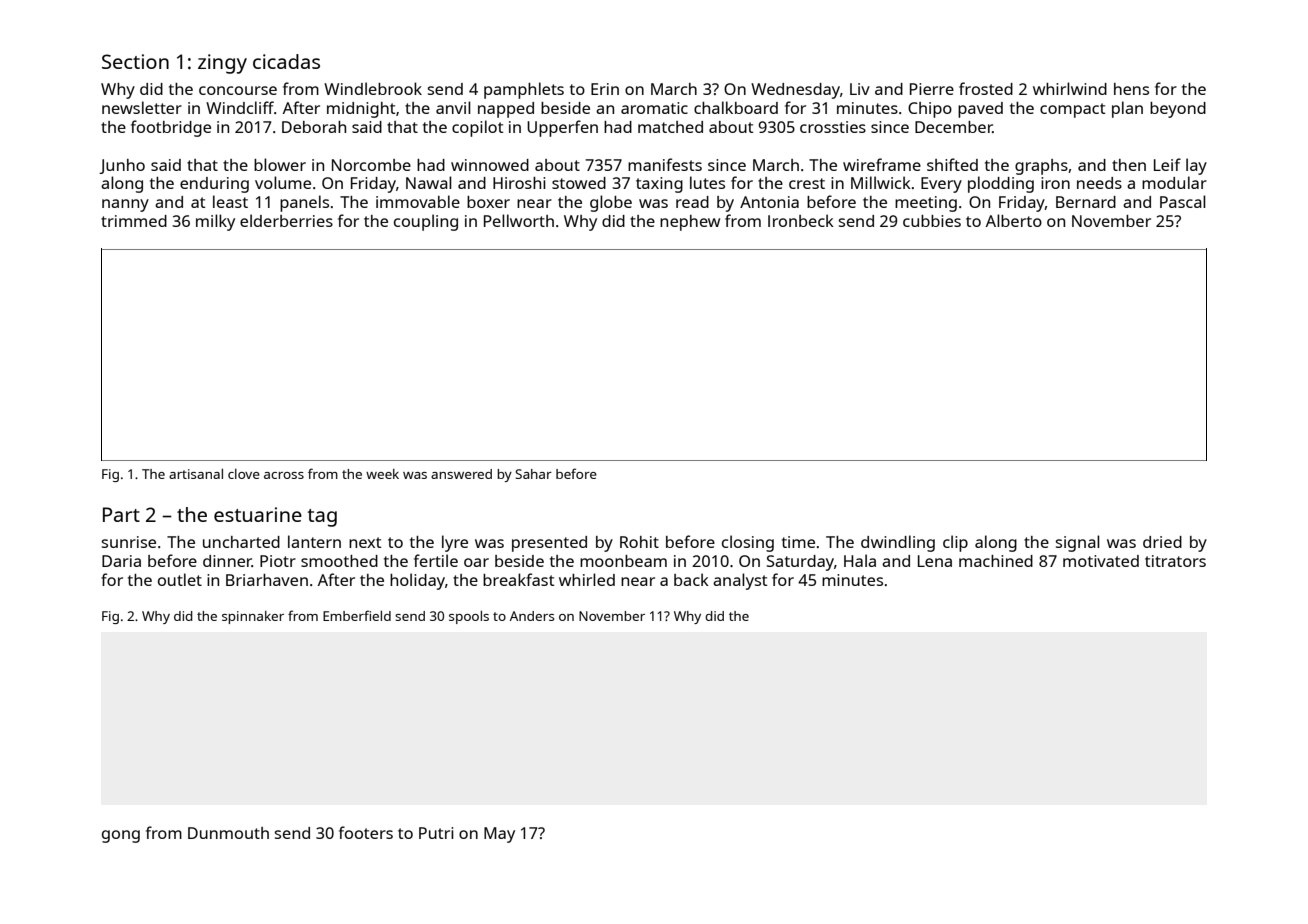  What do you see at coordinates (196, 473) in the document?
I see `artisanal` at bounding box center [196, 473].
